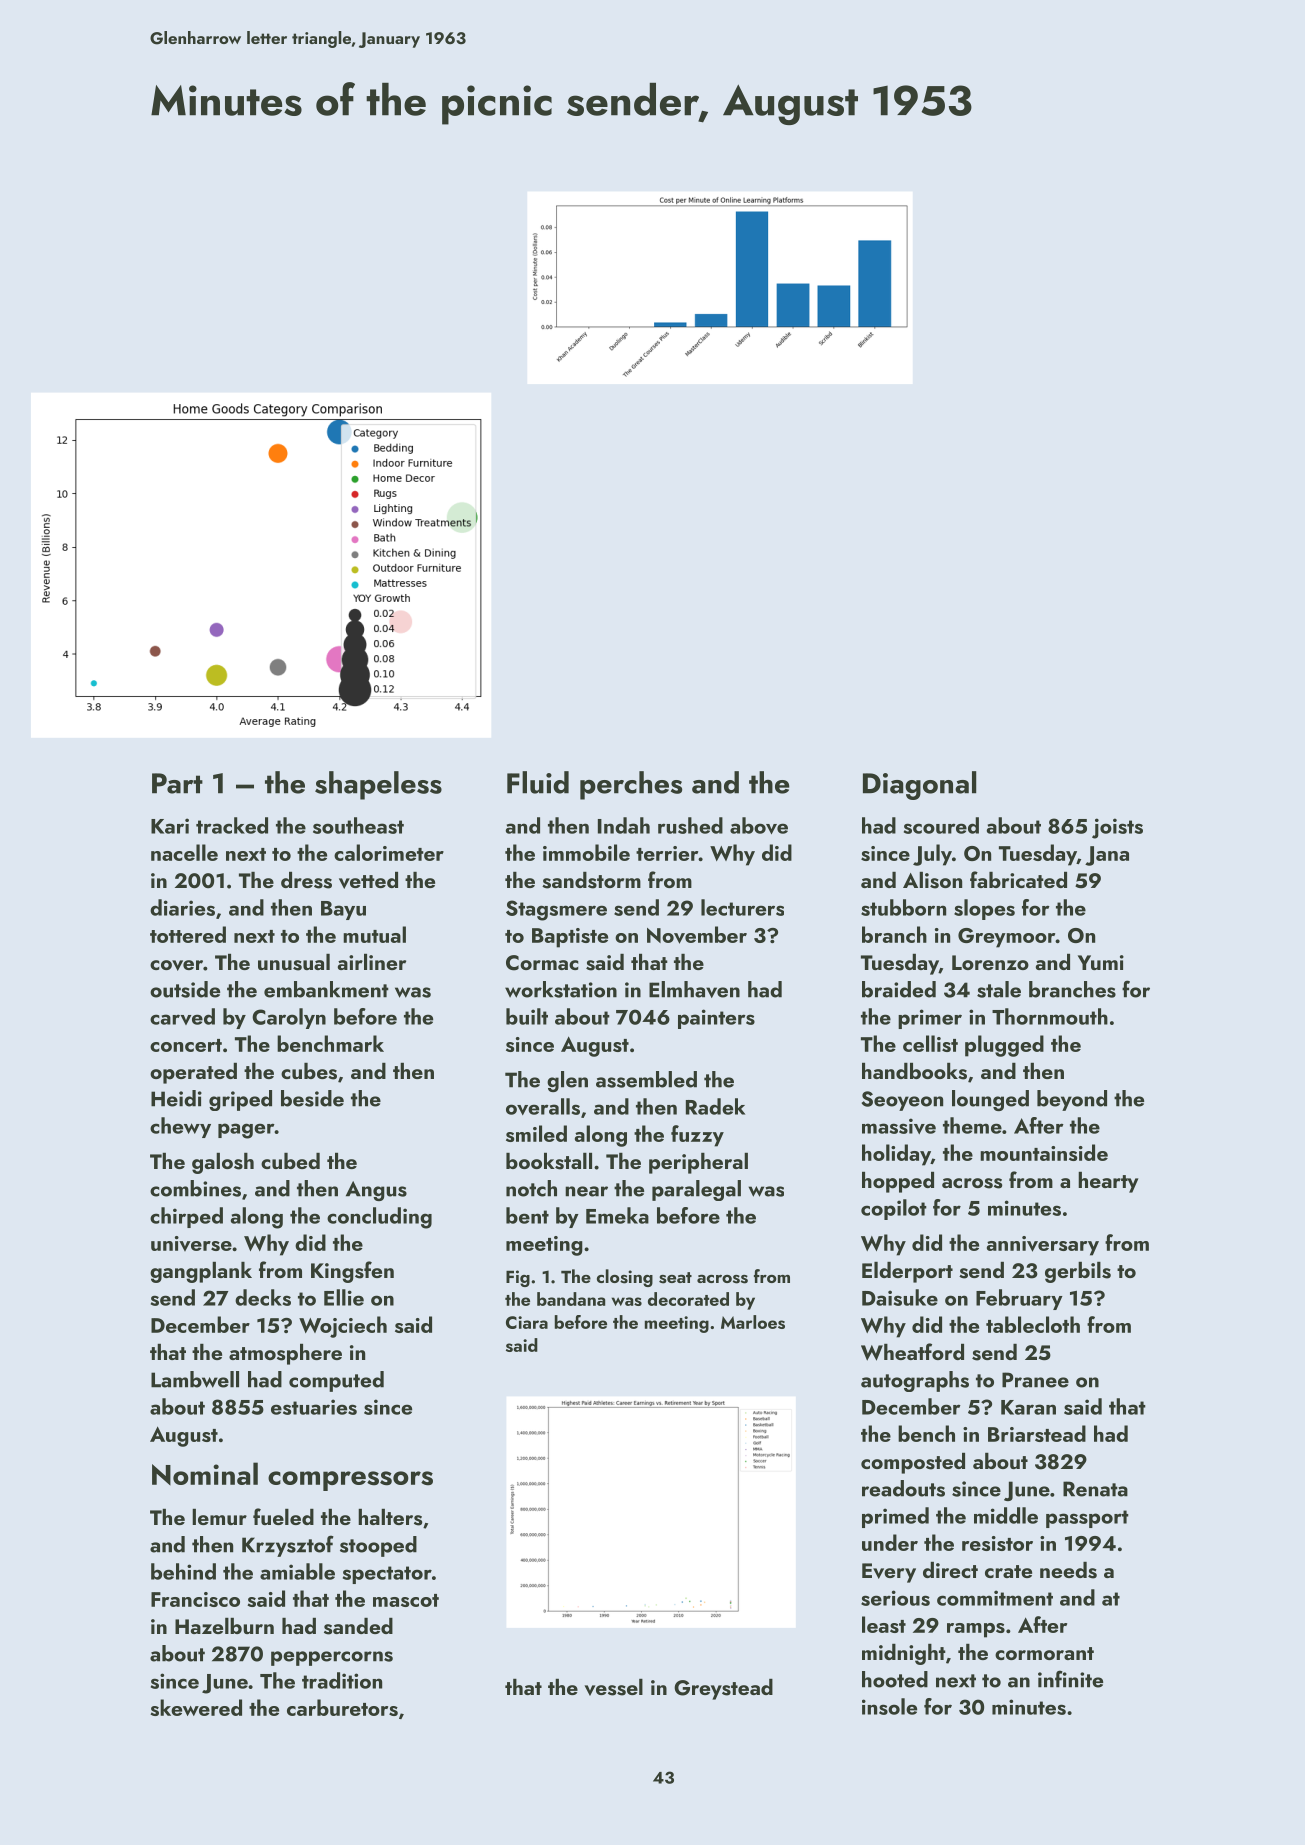  Describe the element at coordinates (1101, 962) in the screenshot. I see `Yumi` at that location.
